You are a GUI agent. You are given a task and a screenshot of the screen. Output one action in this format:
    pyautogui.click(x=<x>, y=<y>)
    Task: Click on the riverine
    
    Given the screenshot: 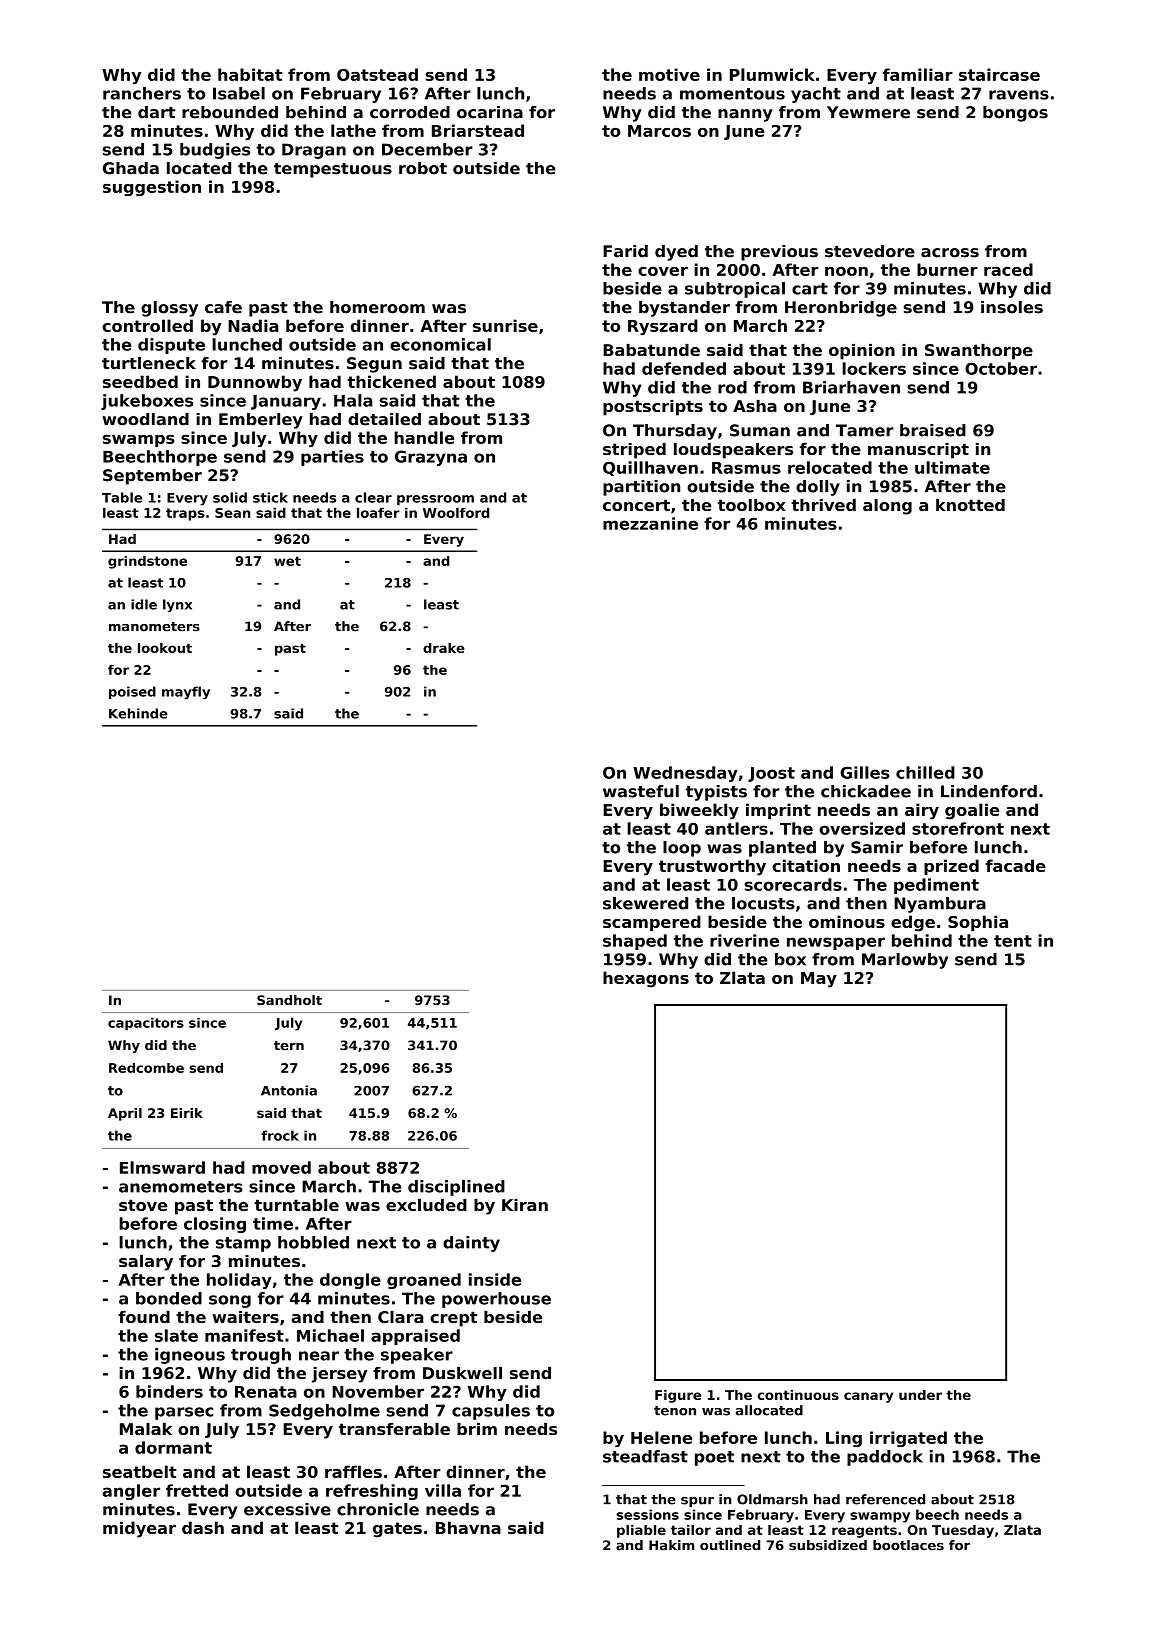 What is the action you would take?
    pyautogui.click(x=744, y=940)
